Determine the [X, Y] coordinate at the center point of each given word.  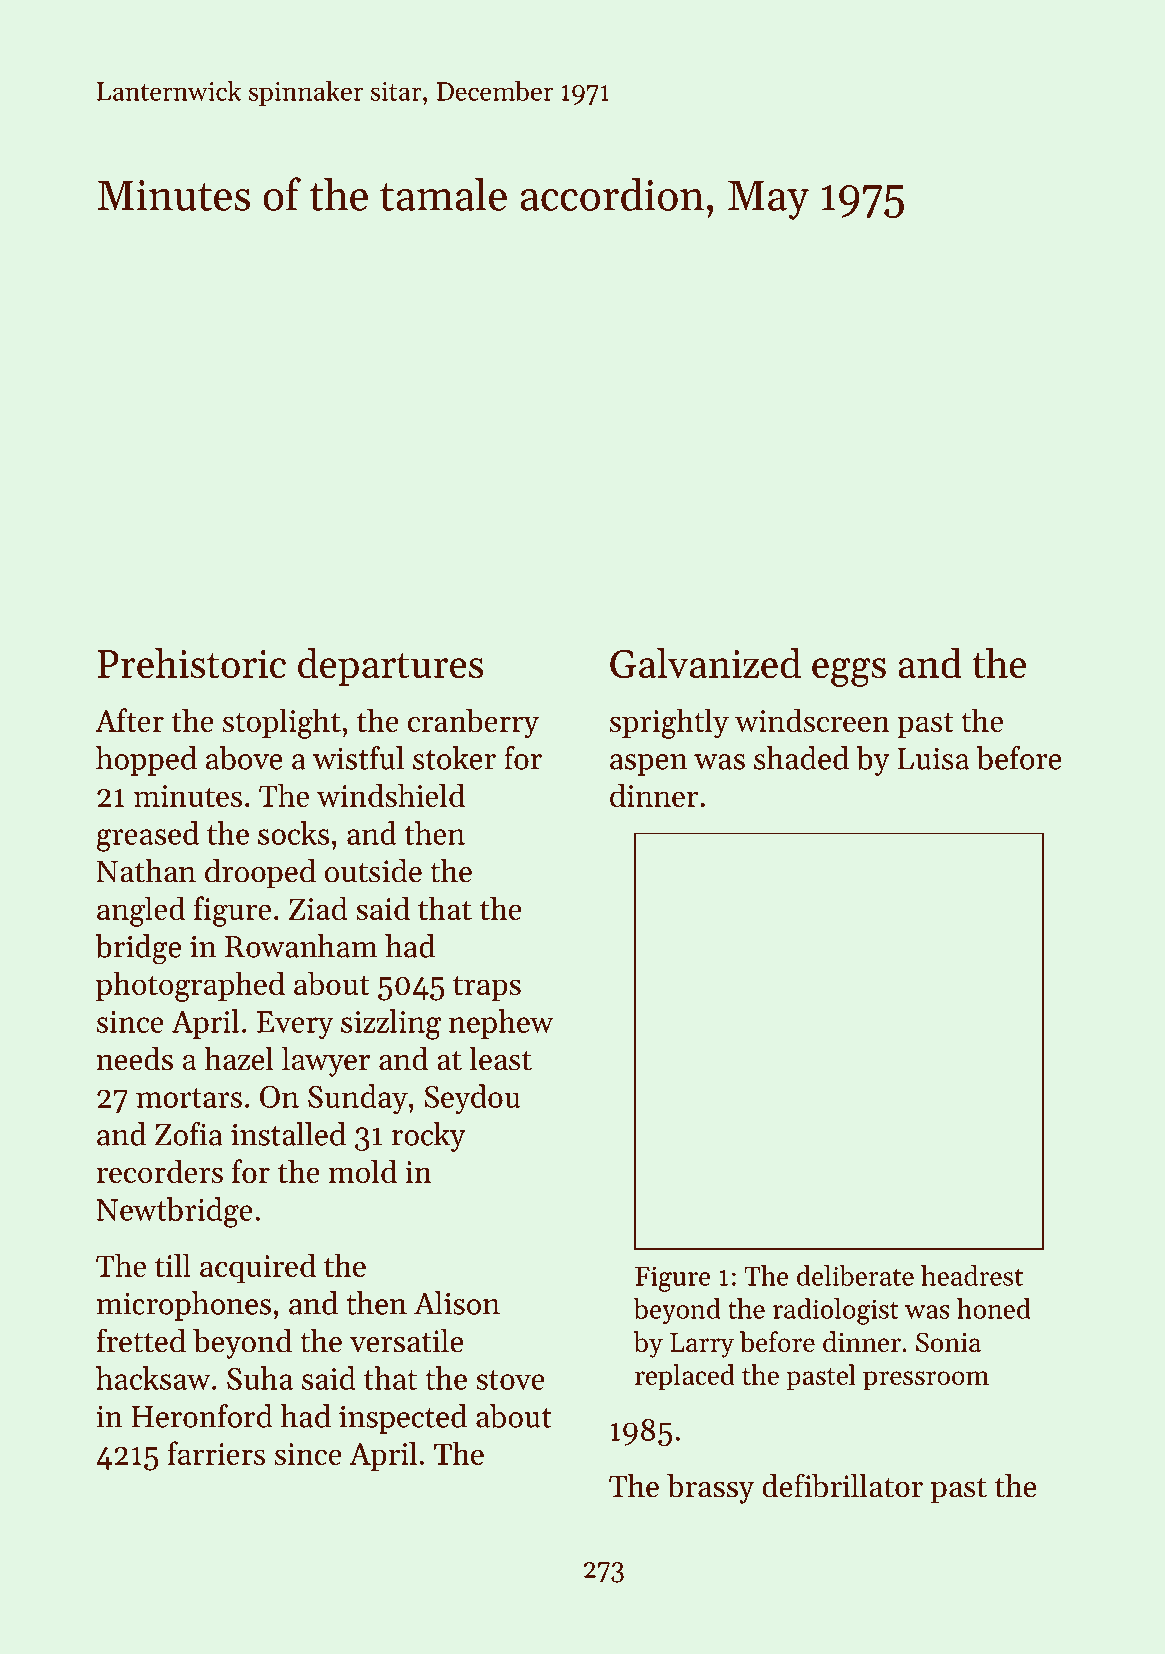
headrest [972, 1275]
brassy [710, 1489]
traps [487, 988]
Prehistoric [191, 663]
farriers [216, 1453]
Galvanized [705, 663]
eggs [849, 672]
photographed [190, 986]
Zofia [189, 1134]
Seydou [472, 1099]
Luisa [934, 758]
